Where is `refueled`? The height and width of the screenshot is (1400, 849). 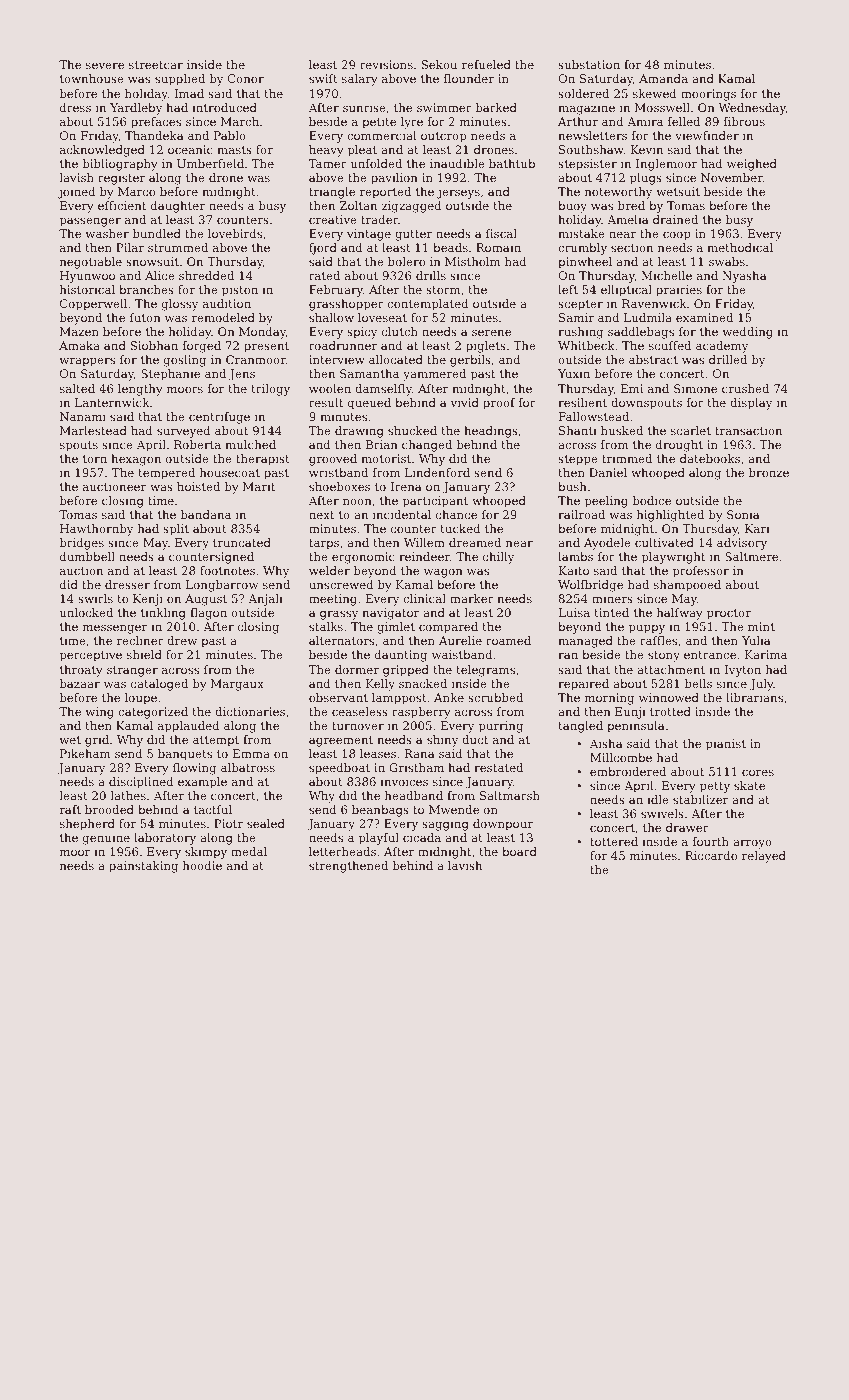
refueled is located at coordinates (486, 64).
